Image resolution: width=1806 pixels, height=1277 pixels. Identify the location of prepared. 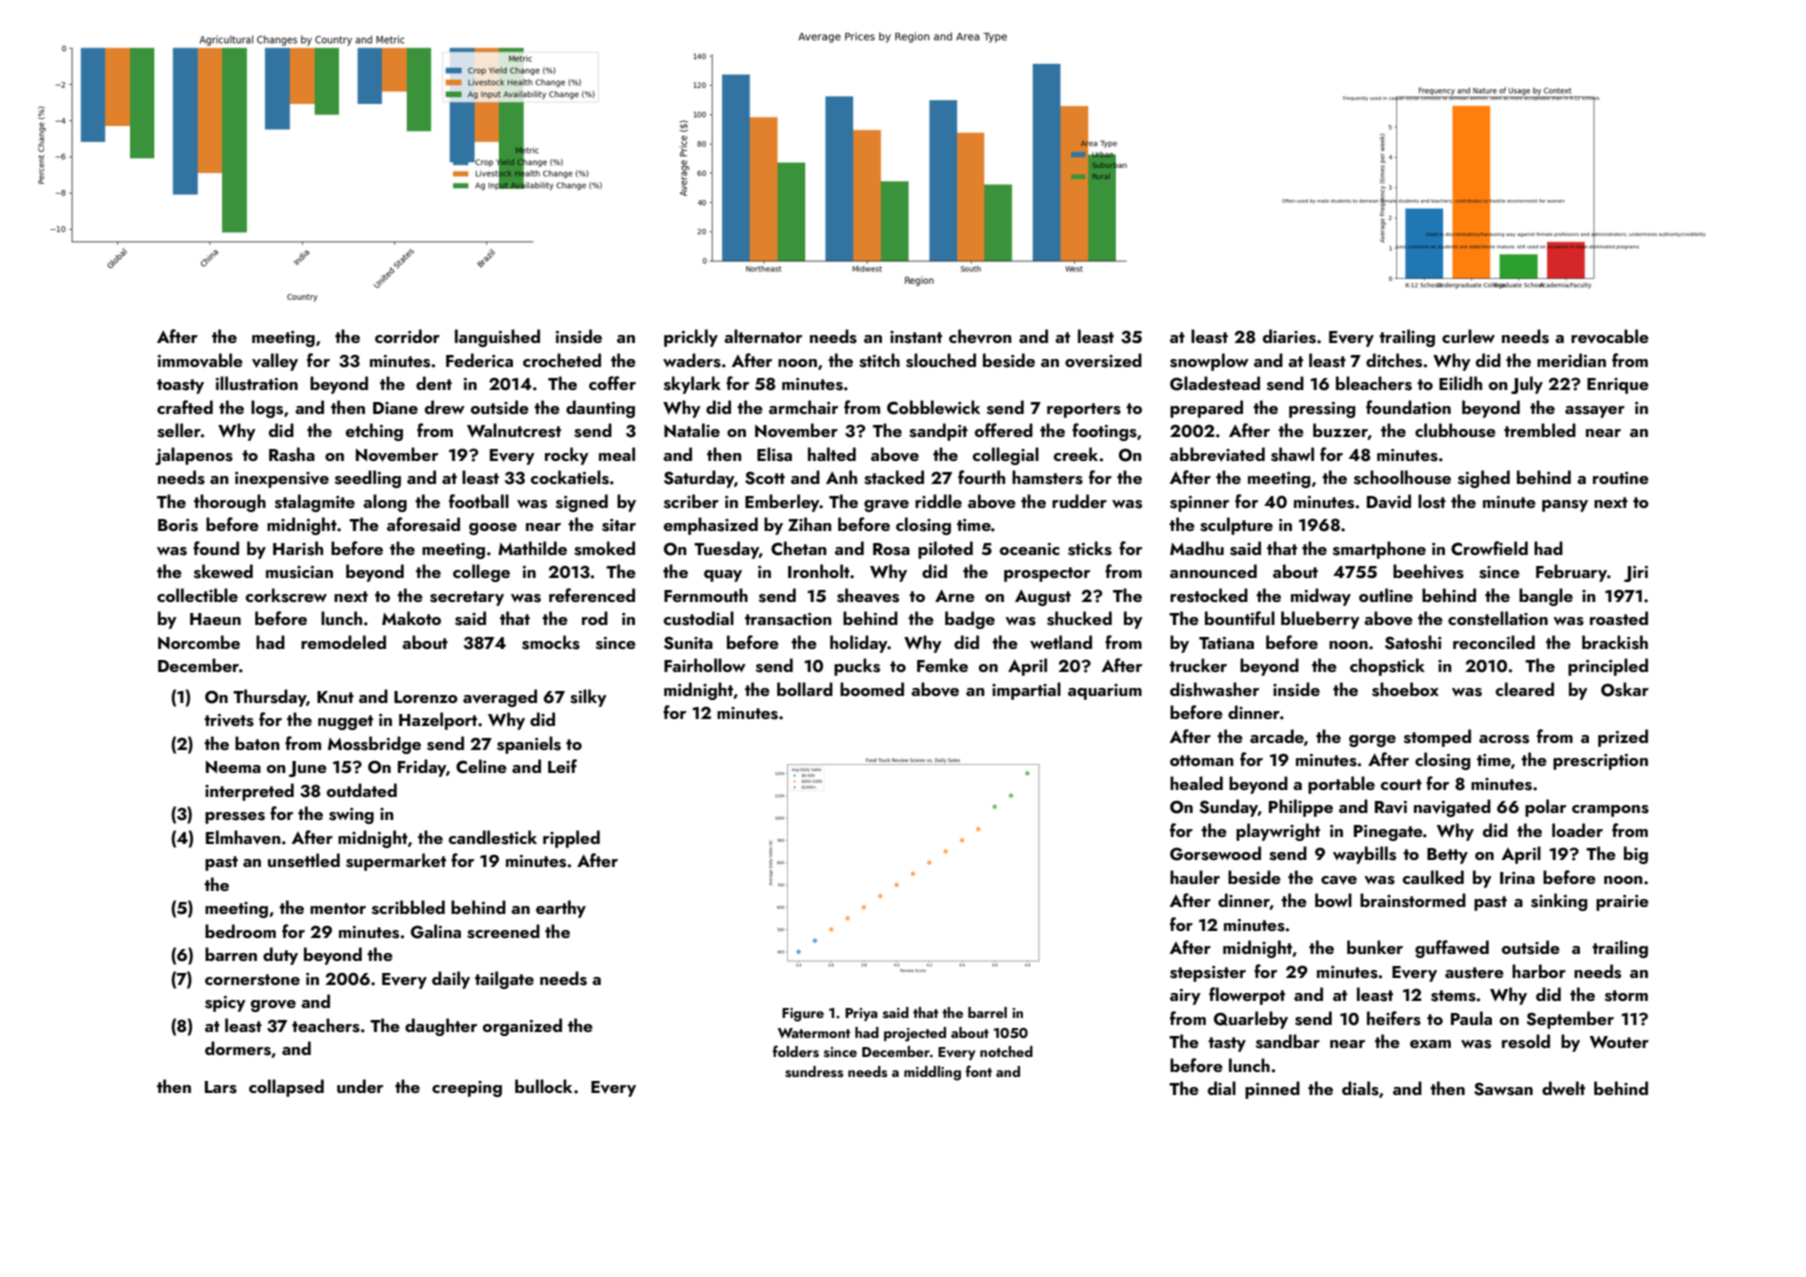
(1206, 409).
